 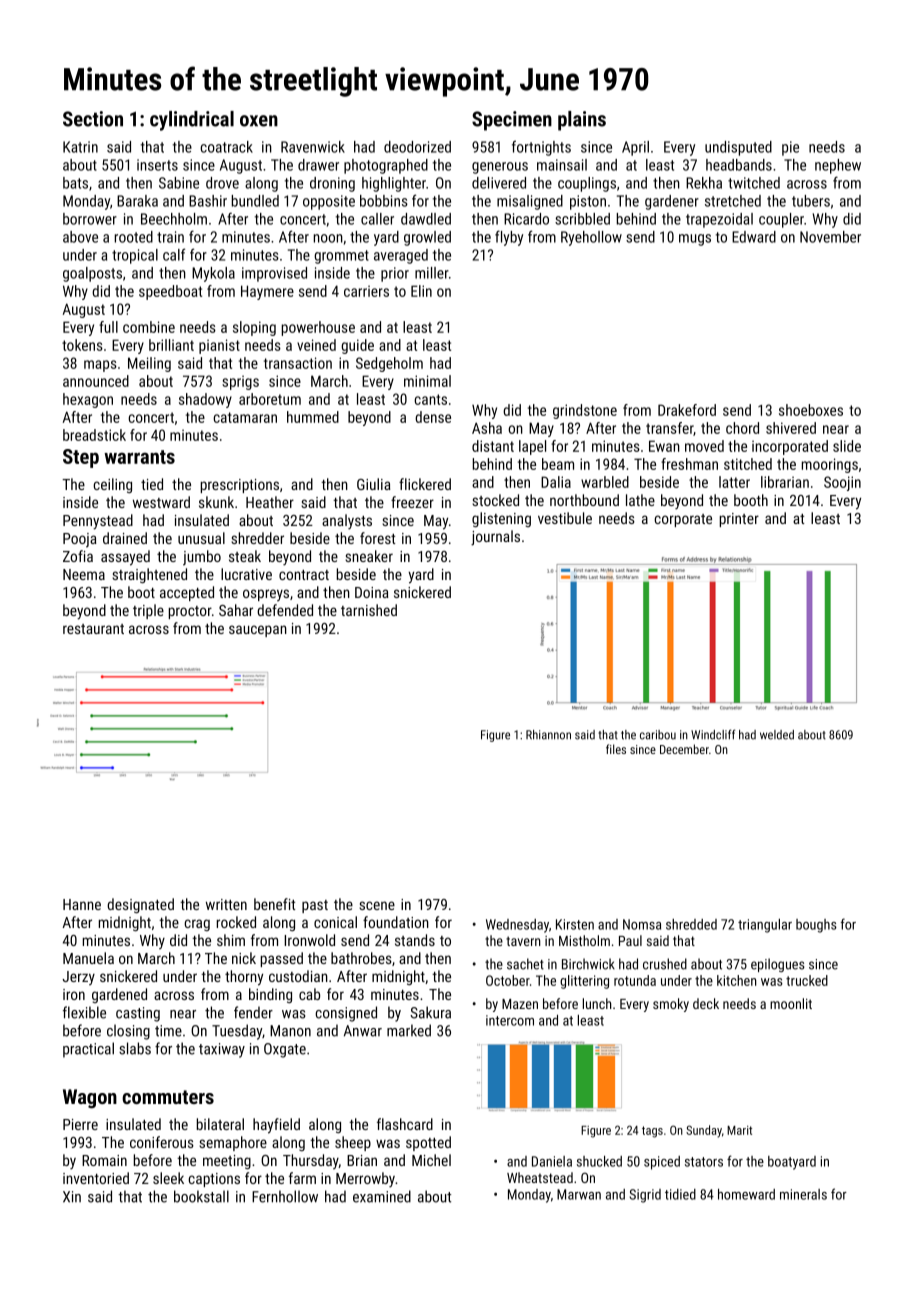 What do you see at coordinates (382, 1196) in the image?
I see `examined` at bounding box center [382, 1196].
